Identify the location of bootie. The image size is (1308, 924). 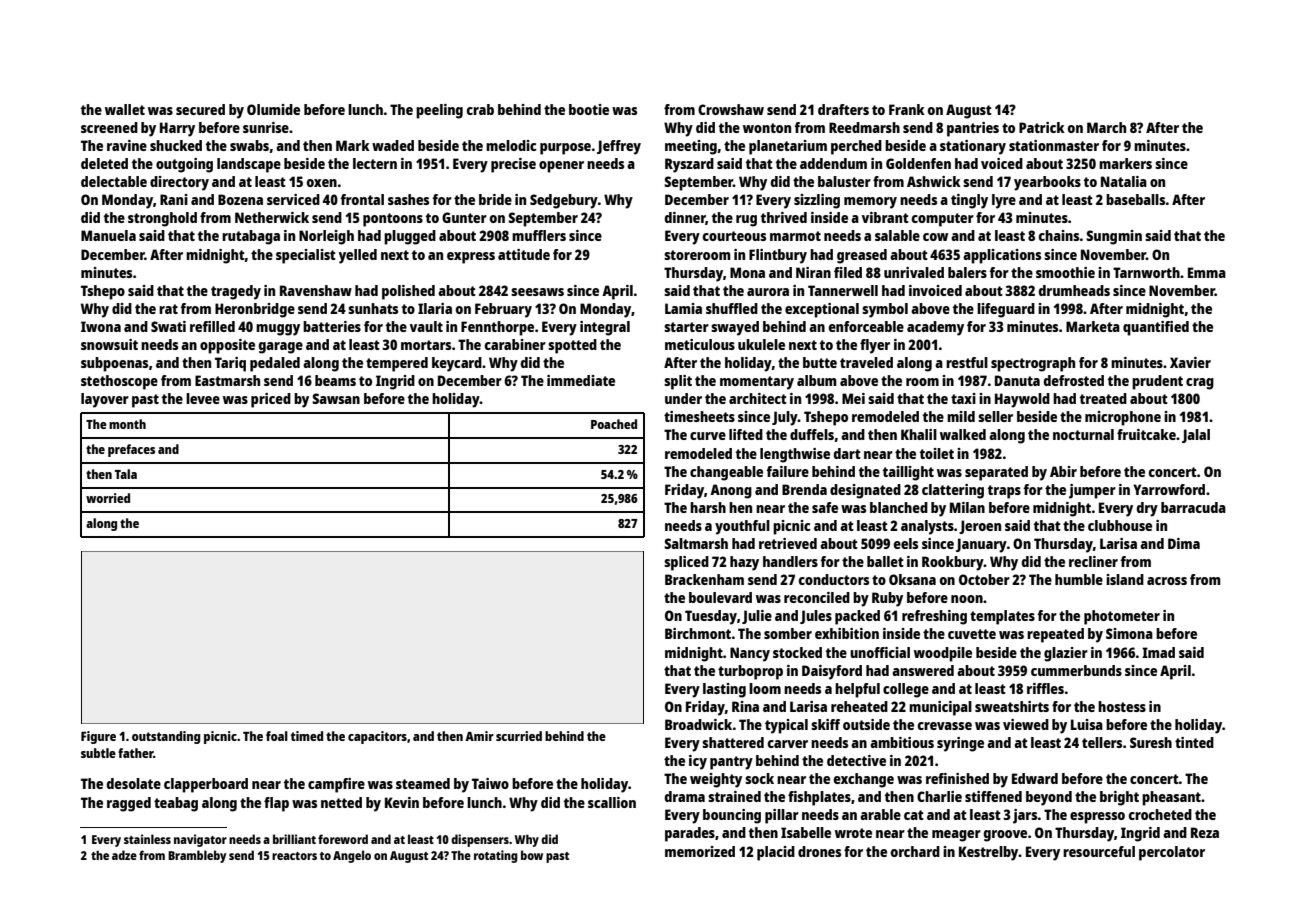
(589, 109).
